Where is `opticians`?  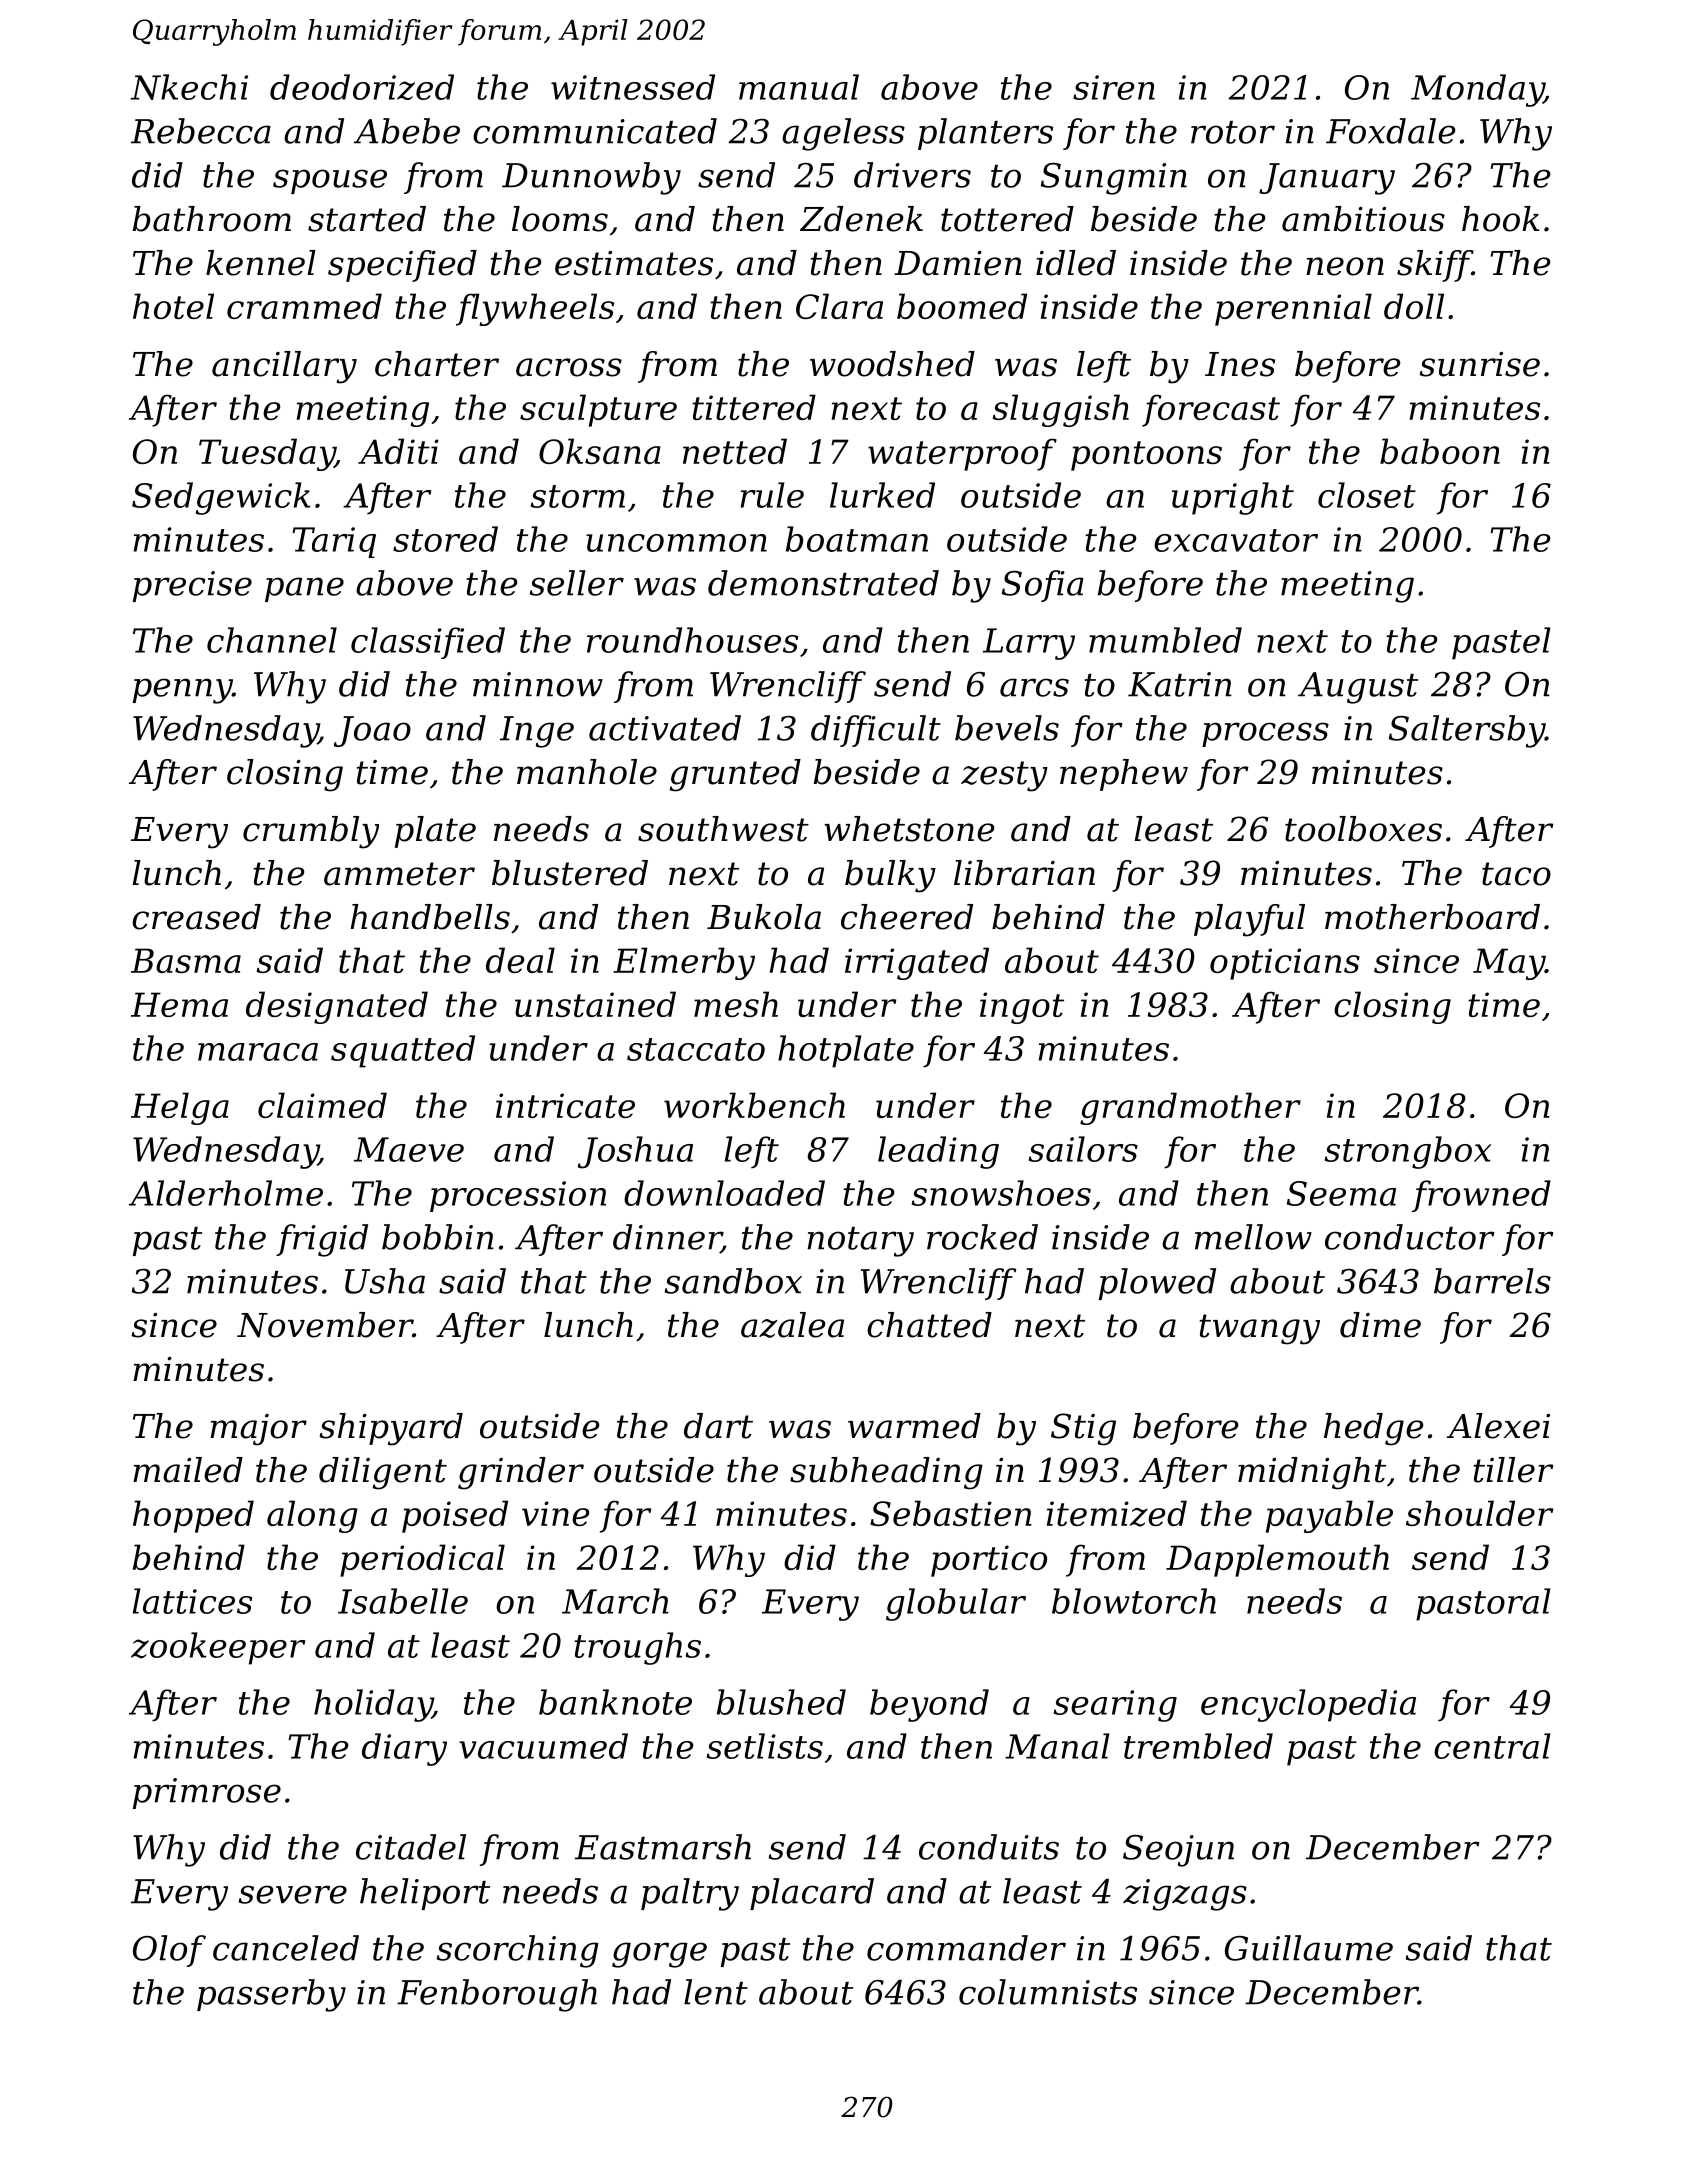
opticians is located at coordinates (1285, 964).
